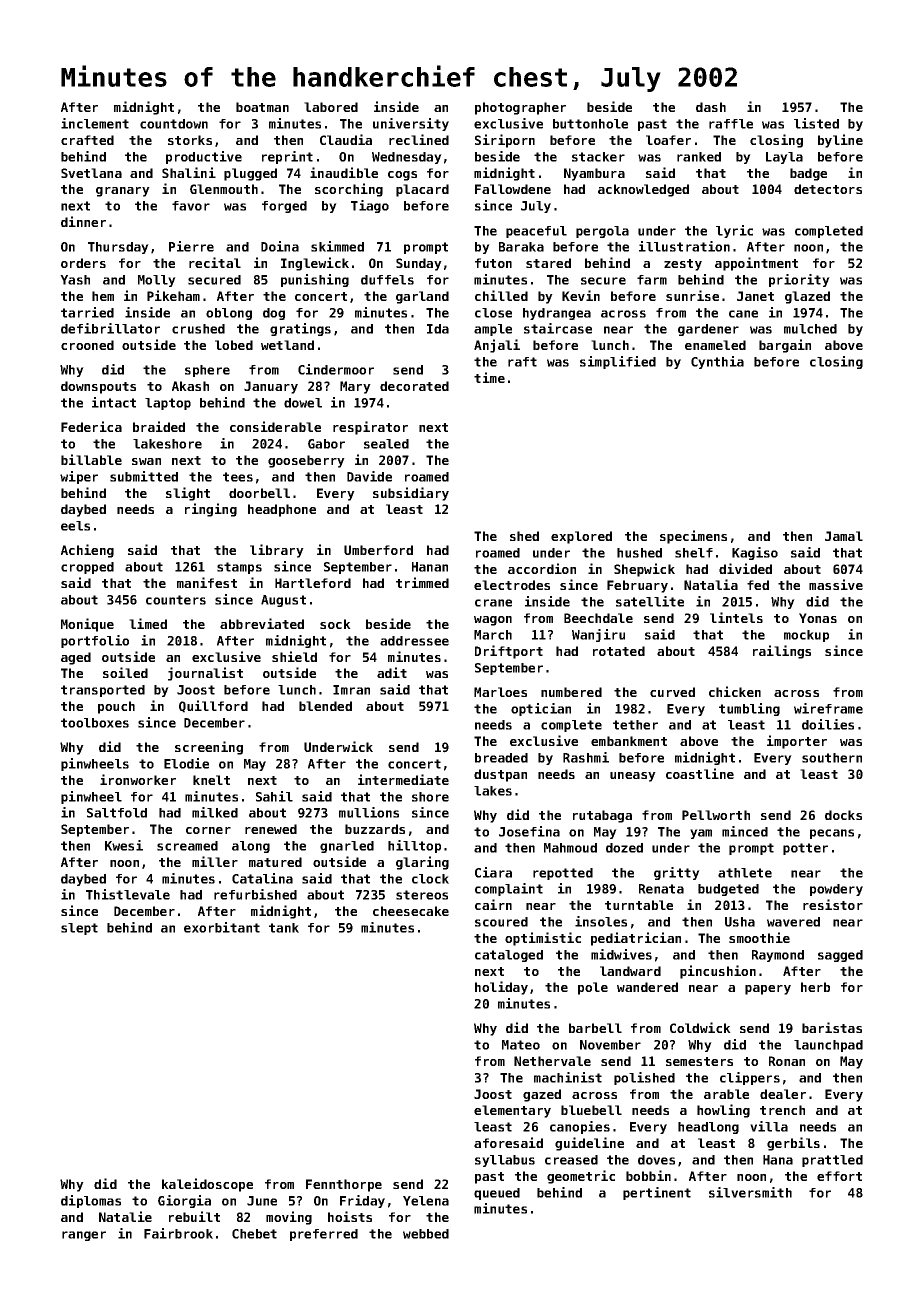  Describe the element at coordinates (84, 1236) in the image. I see `ranger` at that location.
